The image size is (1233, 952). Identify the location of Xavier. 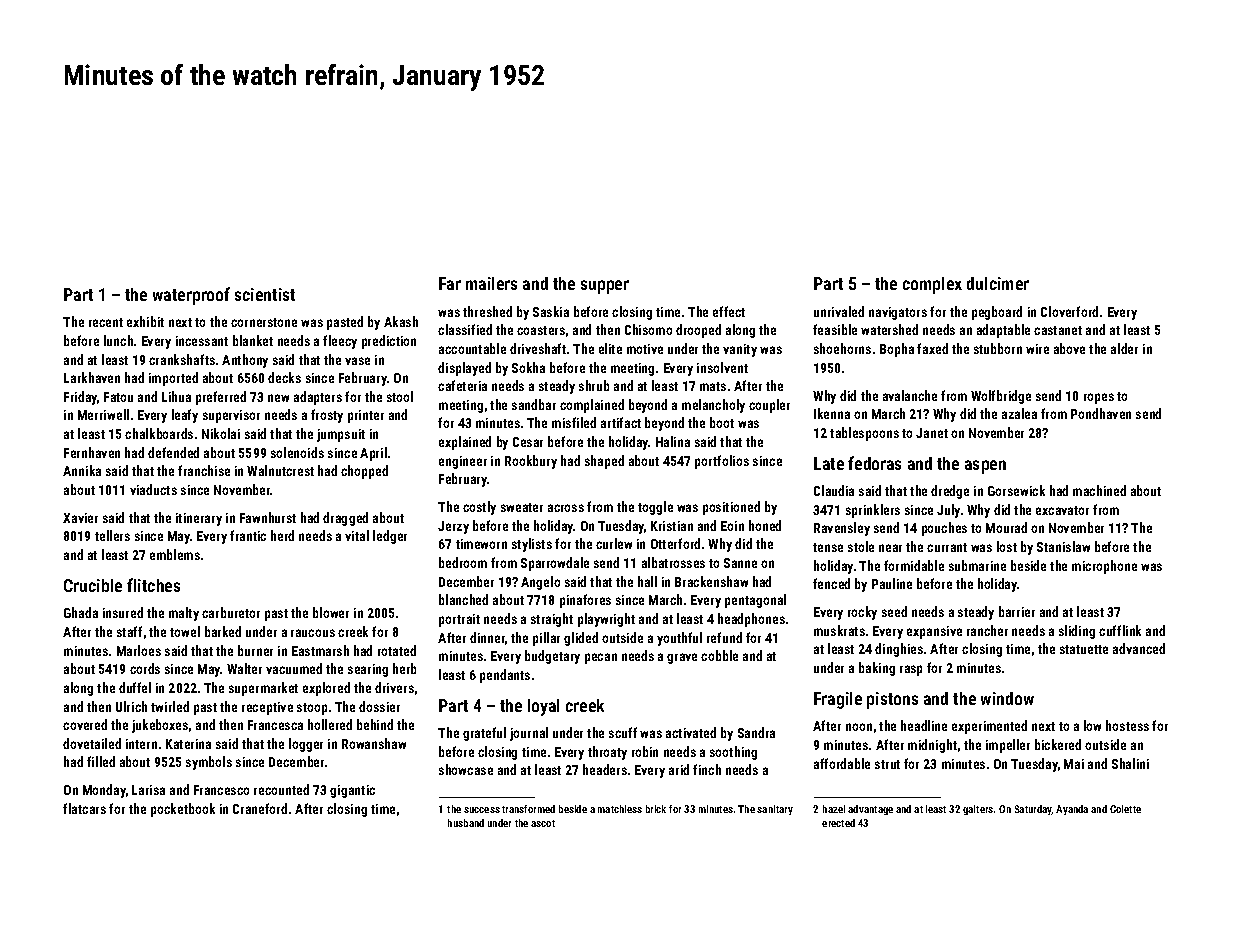
(80, 518).
